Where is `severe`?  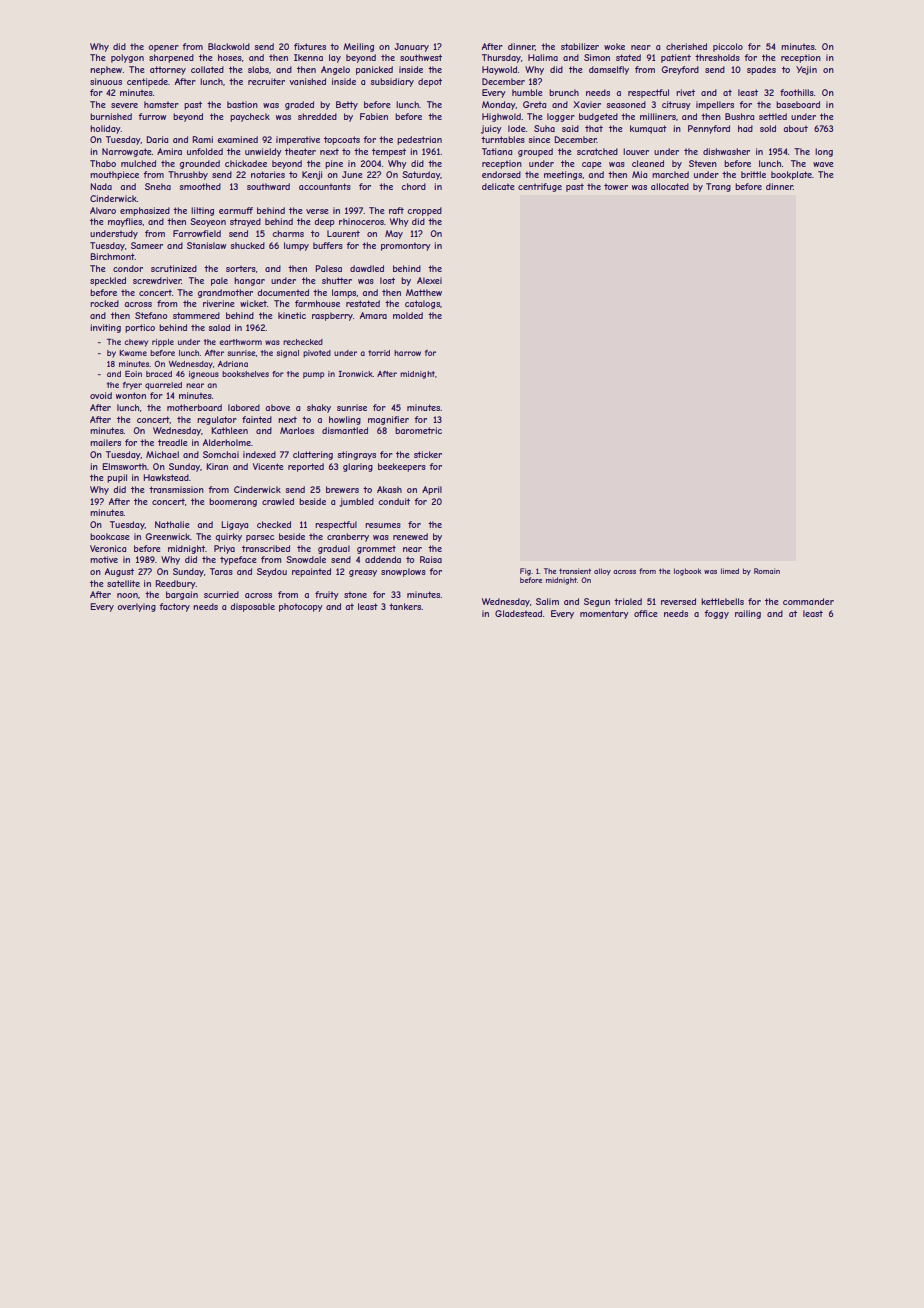
severe is located at coordinates (124, 105).
